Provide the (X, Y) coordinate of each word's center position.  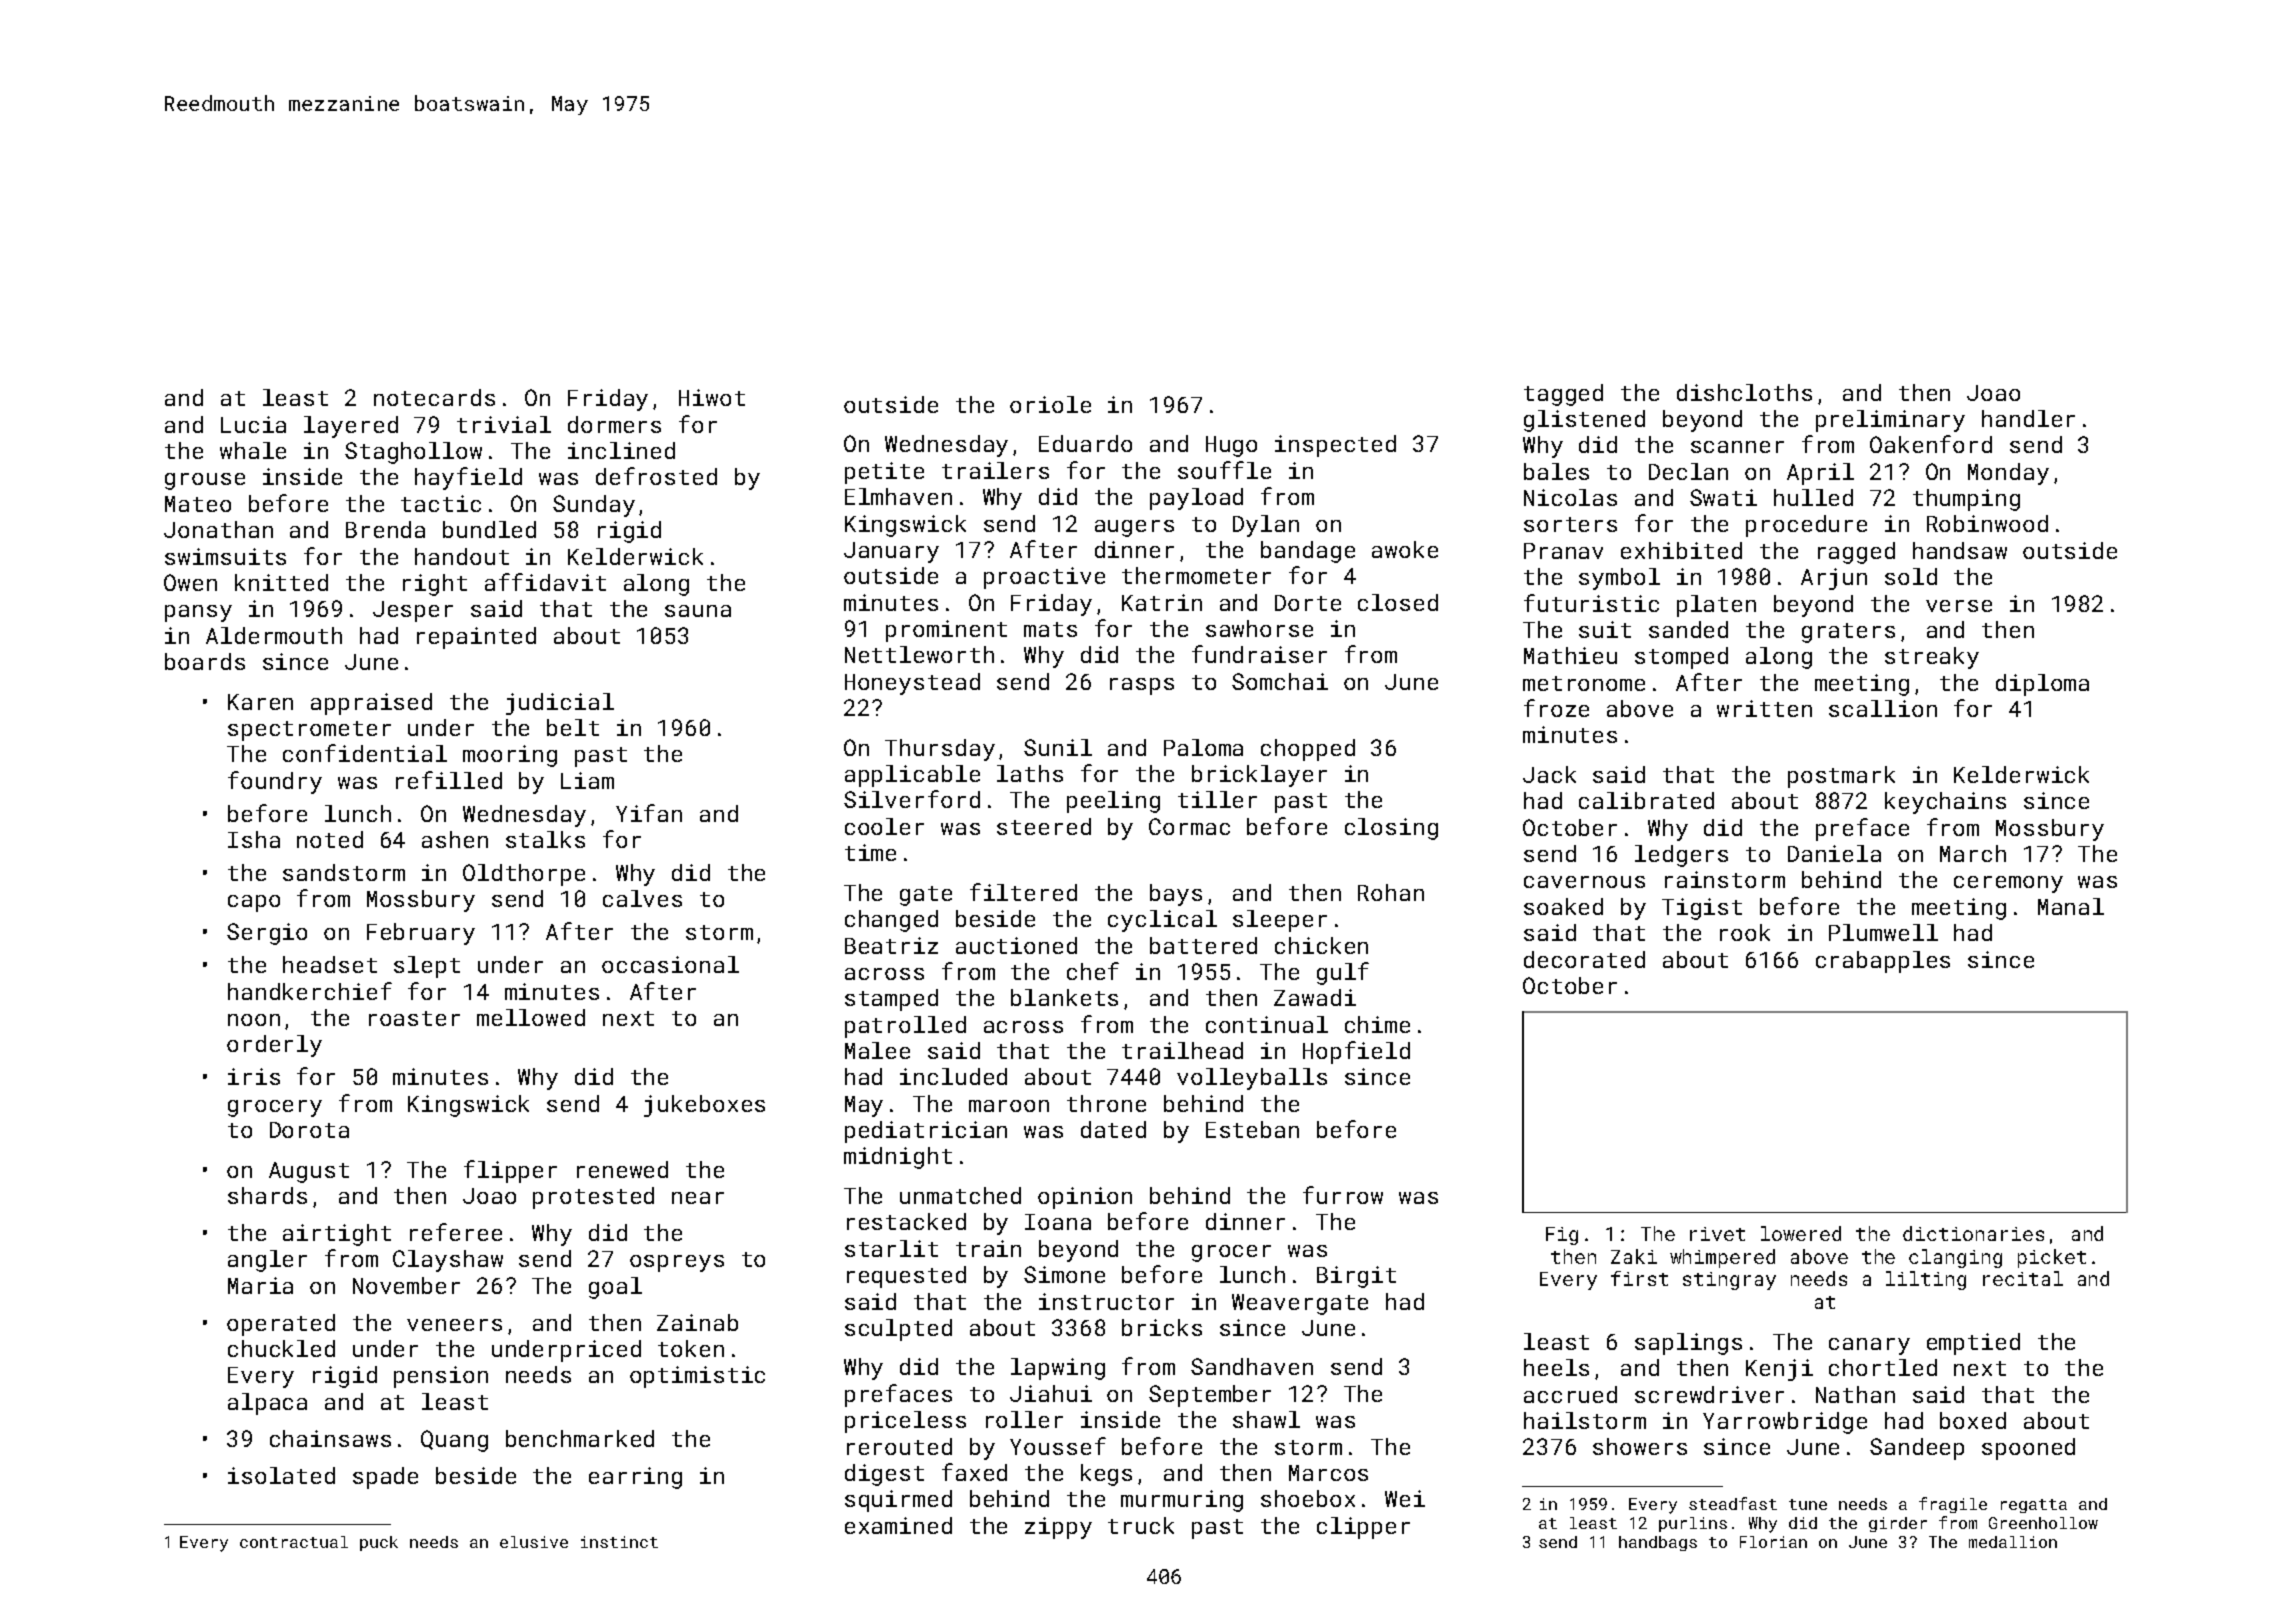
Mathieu (1570, 655)
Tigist (1702, 909)
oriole (1050, 404)
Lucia (253, 424)
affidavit (545, 582)
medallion (2013, 1542)
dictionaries (1973, 1233)
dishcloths (1744, 392)
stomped (1681, 658)
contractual (294, 1542)
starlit (891, 1248)
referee (456, 1232)
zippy (1058, 1528)
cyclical (1162, 921)
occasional (670, 964)
